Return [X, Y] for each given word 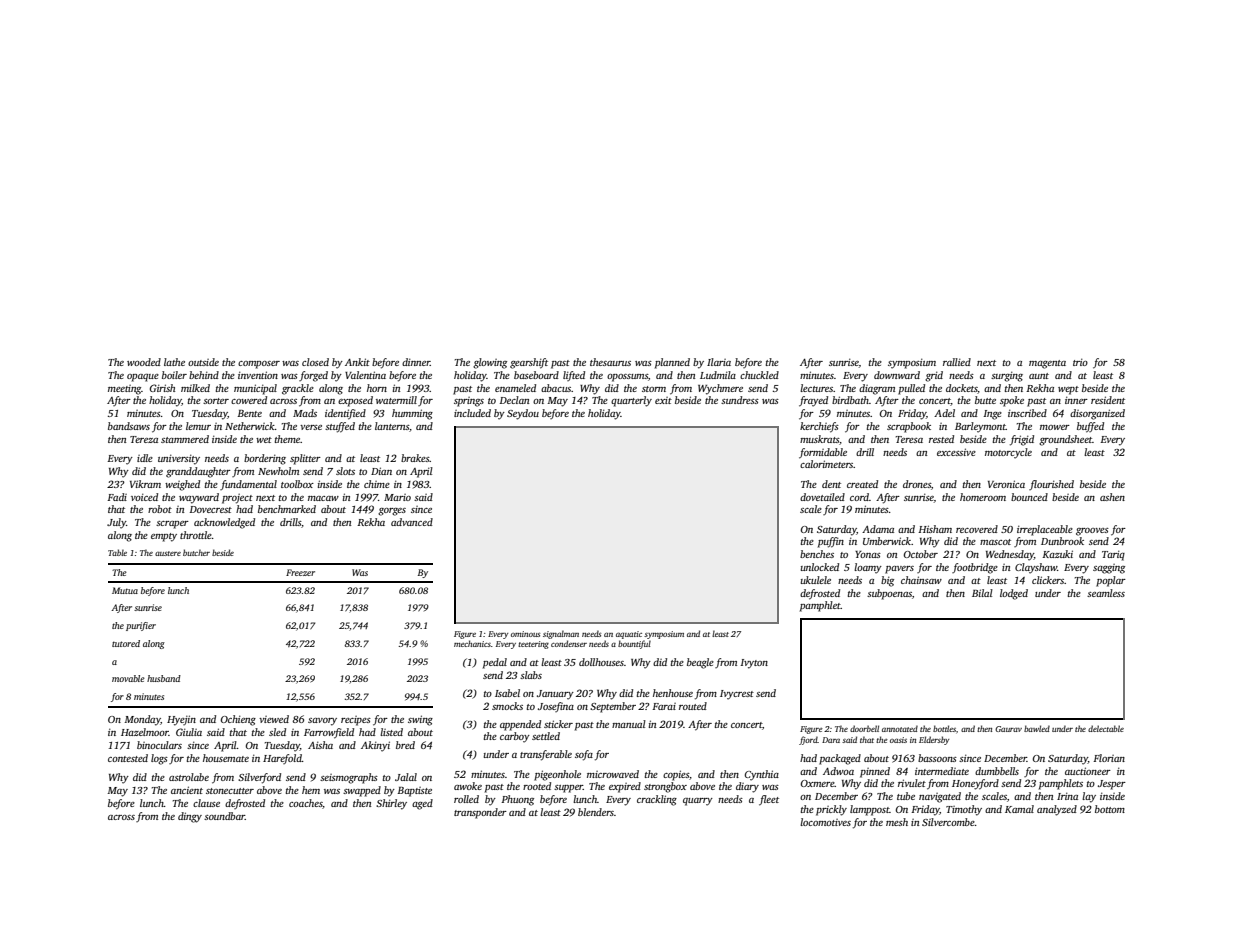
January [555, 695]
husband [164, 678]
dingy [190, 817]
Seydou [523, 414]
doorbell [864, 728]
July [116, 523]
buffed [1090, 427]
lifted [574, 376]
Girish [162, 388]
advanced [412, 522]
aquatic [629, 635]
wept [1068, 390]
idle [145, 458]
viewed [274, 719]
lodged [1014, 594]
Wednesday [1010, 555]
